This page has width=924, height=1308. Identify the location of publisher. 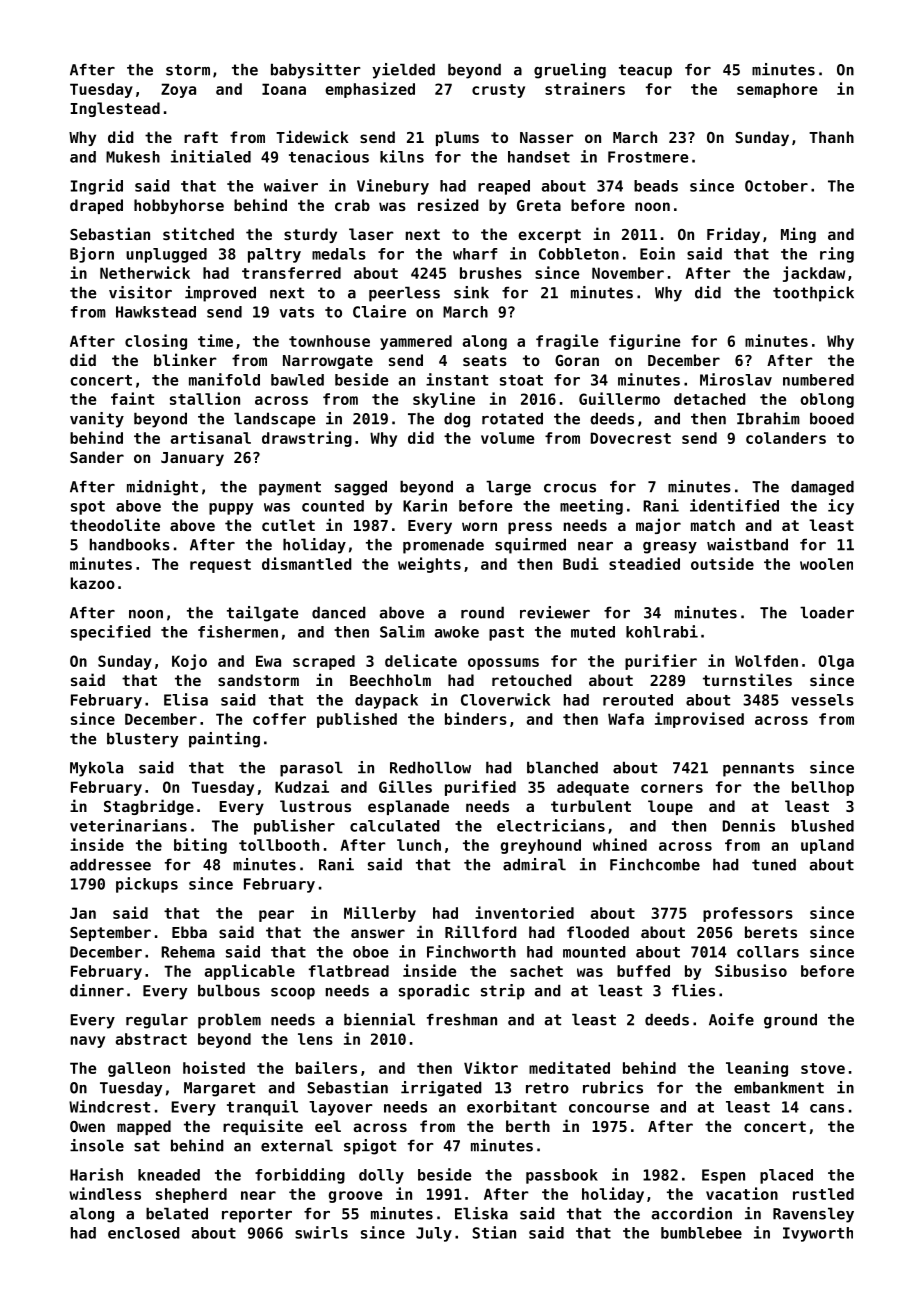
(294, 827).
